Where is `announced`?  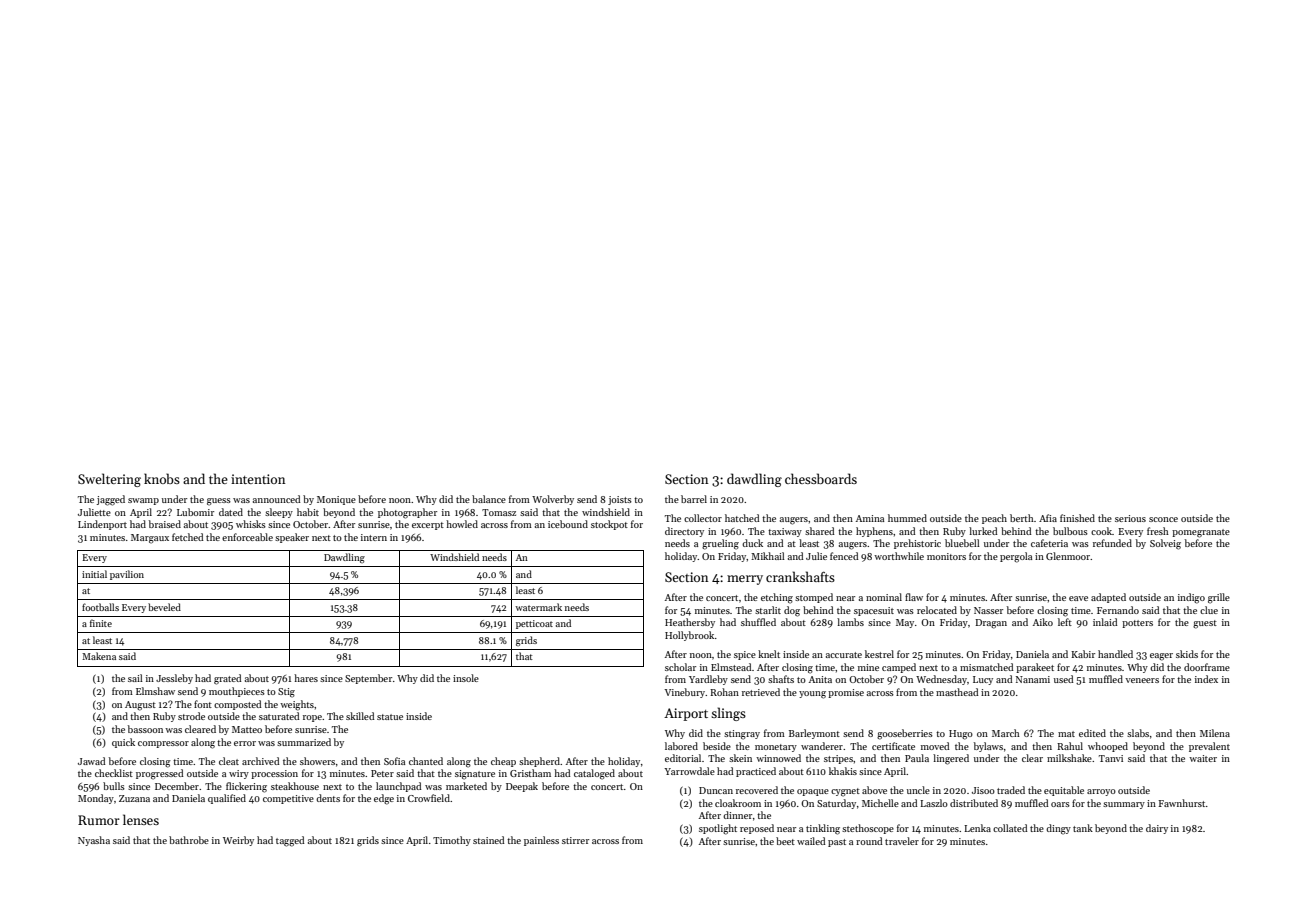
announced is located at coordinates (277, 499).
